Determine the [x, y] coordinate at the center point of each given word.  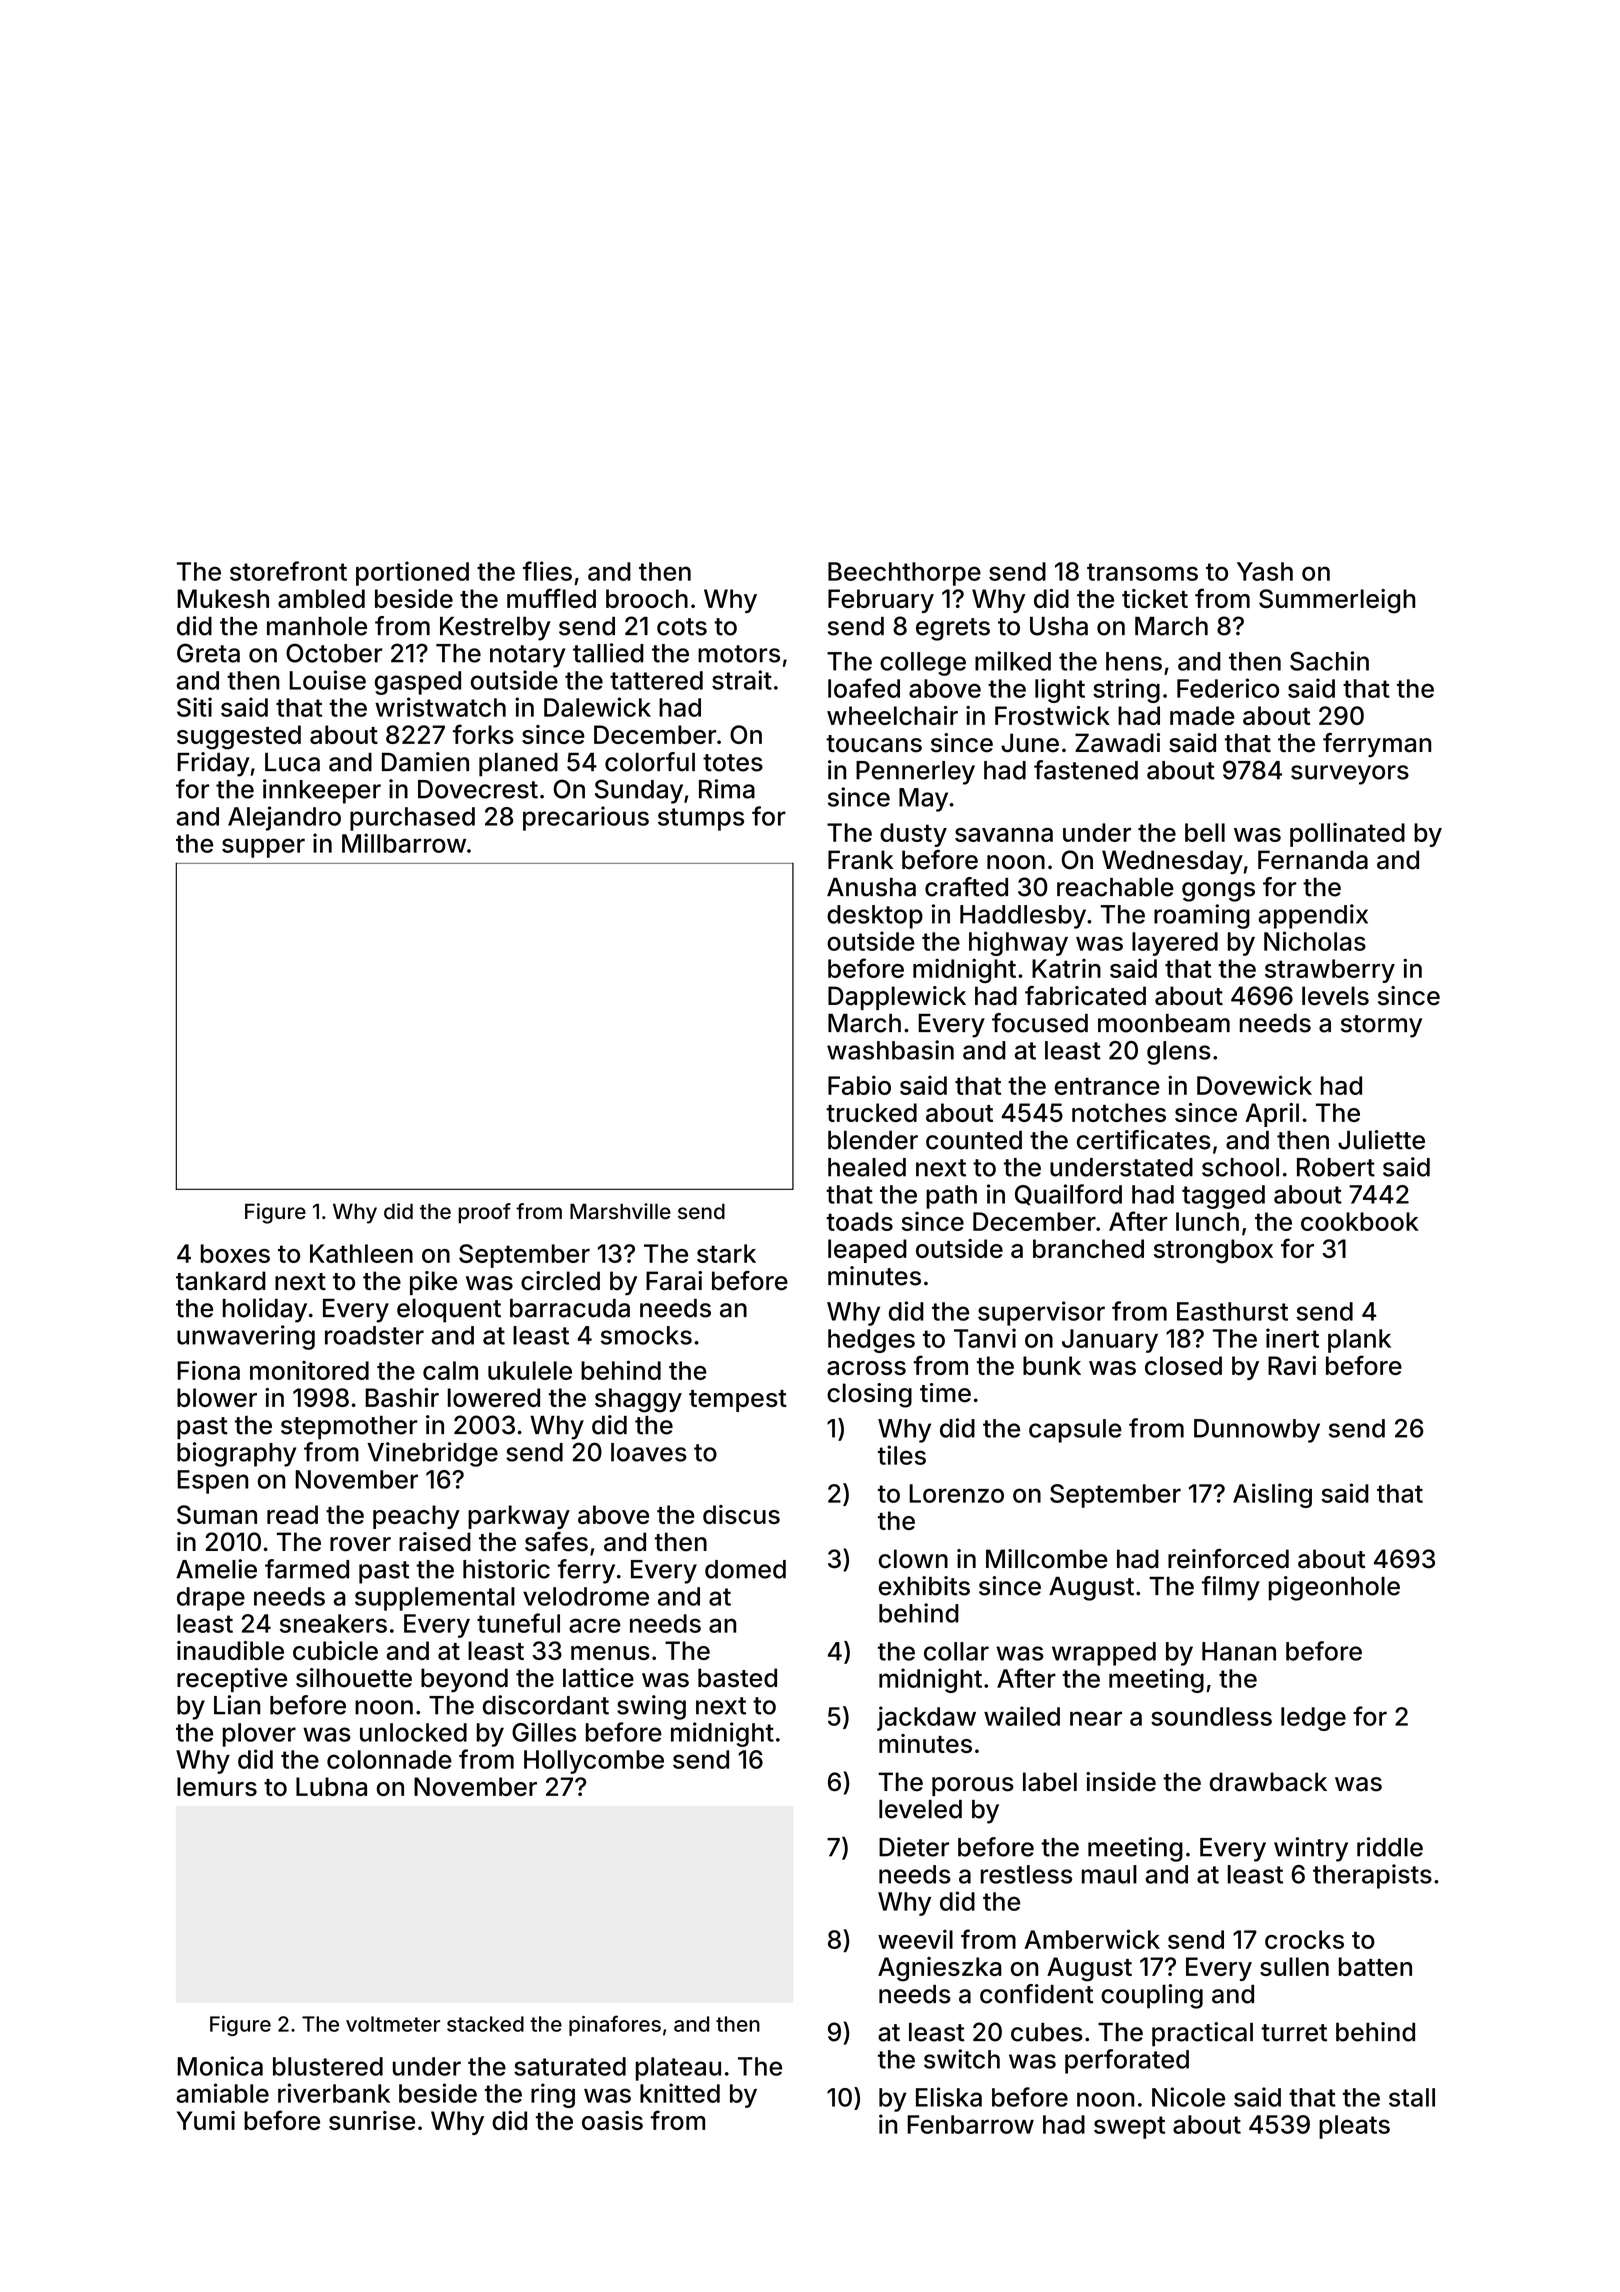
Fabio [859, 1085]
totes [733, 763]
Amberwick [1092, 1939]
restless [1026, 1874]
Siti [194, 707]
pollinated [1347, 834]
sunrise [372, 2120]
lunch [1207, 1221]
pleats [1354, 2127]
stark [726, 1253]
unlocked [413, 1732]
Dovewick [1254, 1085]
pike [433, 1283]
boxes [235, 1253]
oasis [612, 2120]
